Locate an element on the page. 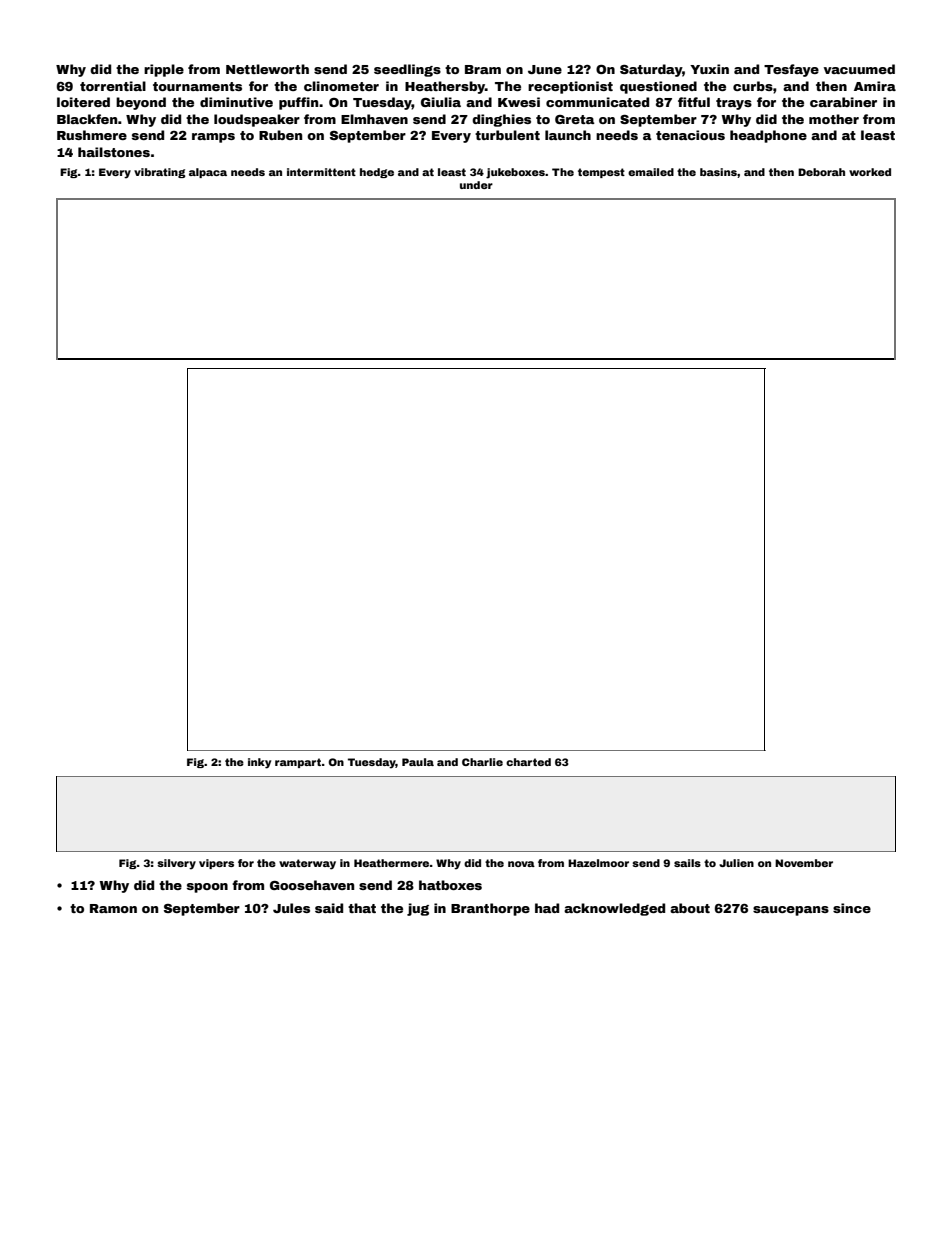 This document has height=1233, width=952. under is located at coordinates (476, 185).
